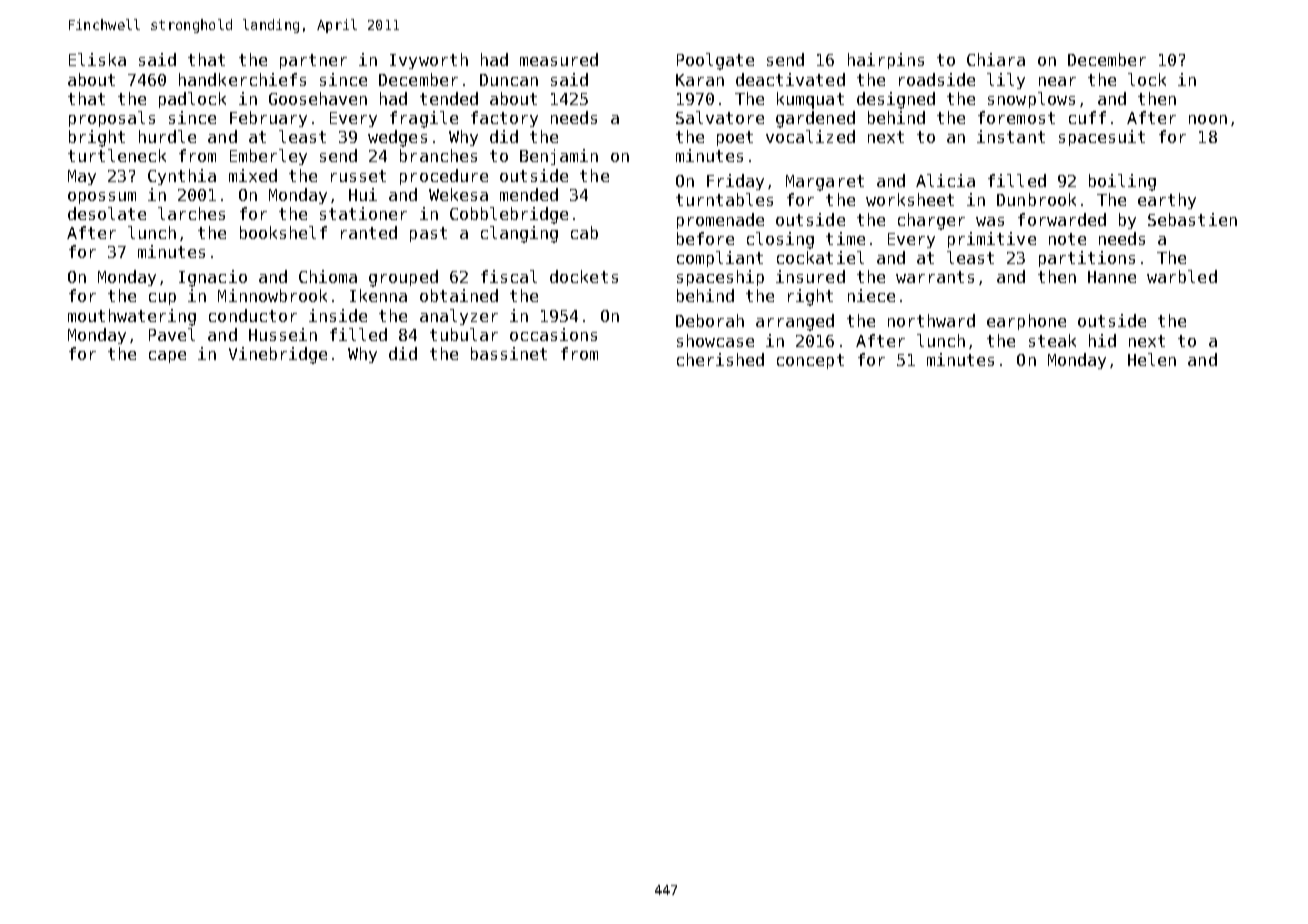  I want to click on Vinebridge, so click(278, 355).
